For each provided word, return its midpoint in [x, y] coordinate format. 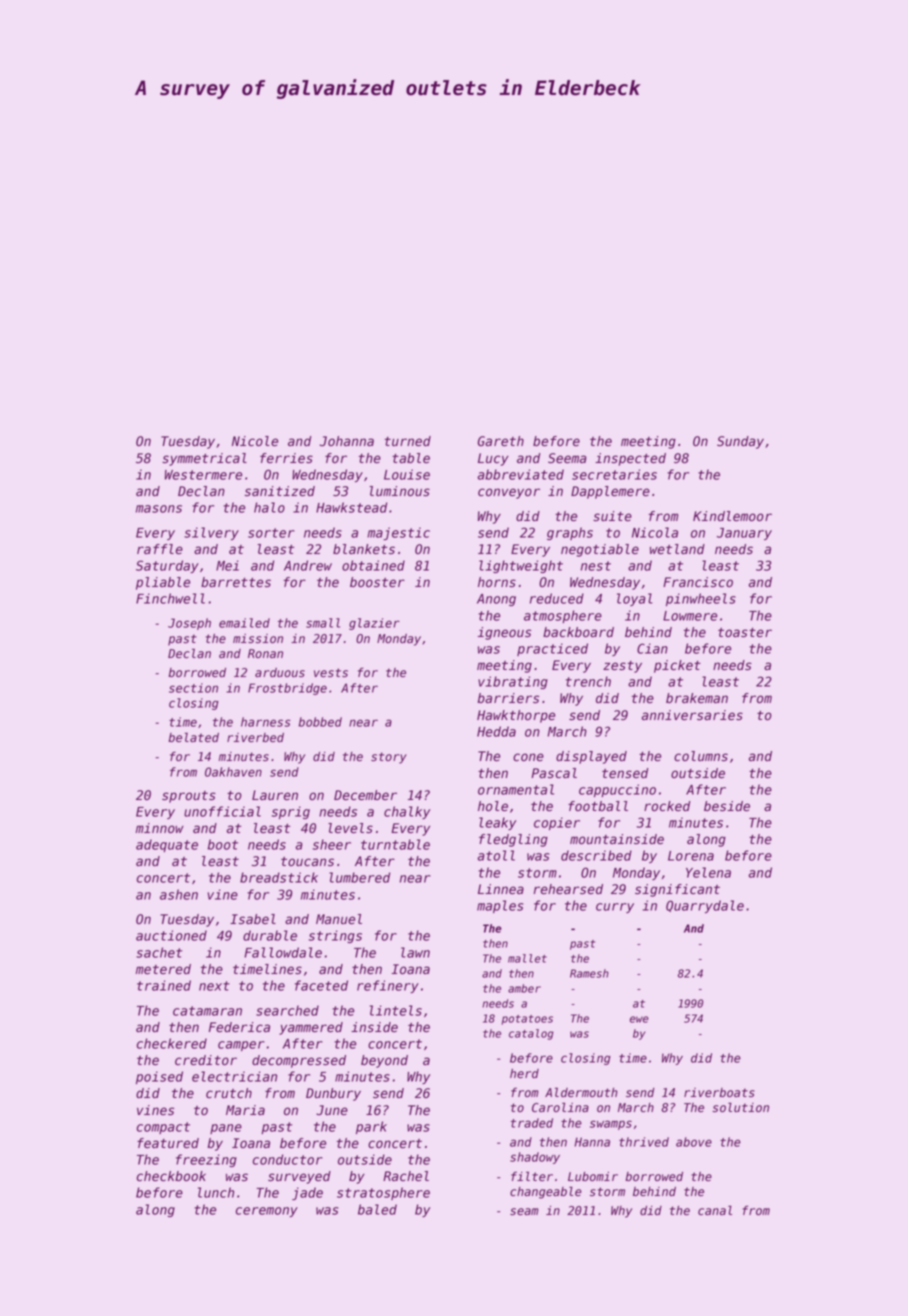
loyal [634, 599]
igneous [504, 633]
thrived [644, 1142]
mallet [527, 958]
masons [159, 509]
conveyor [509, 493]
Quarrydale [705, 906]
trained [164, 985]
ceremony [267, 1212]
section [193, 688]
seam [524, 1212]
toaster [745, 633]
